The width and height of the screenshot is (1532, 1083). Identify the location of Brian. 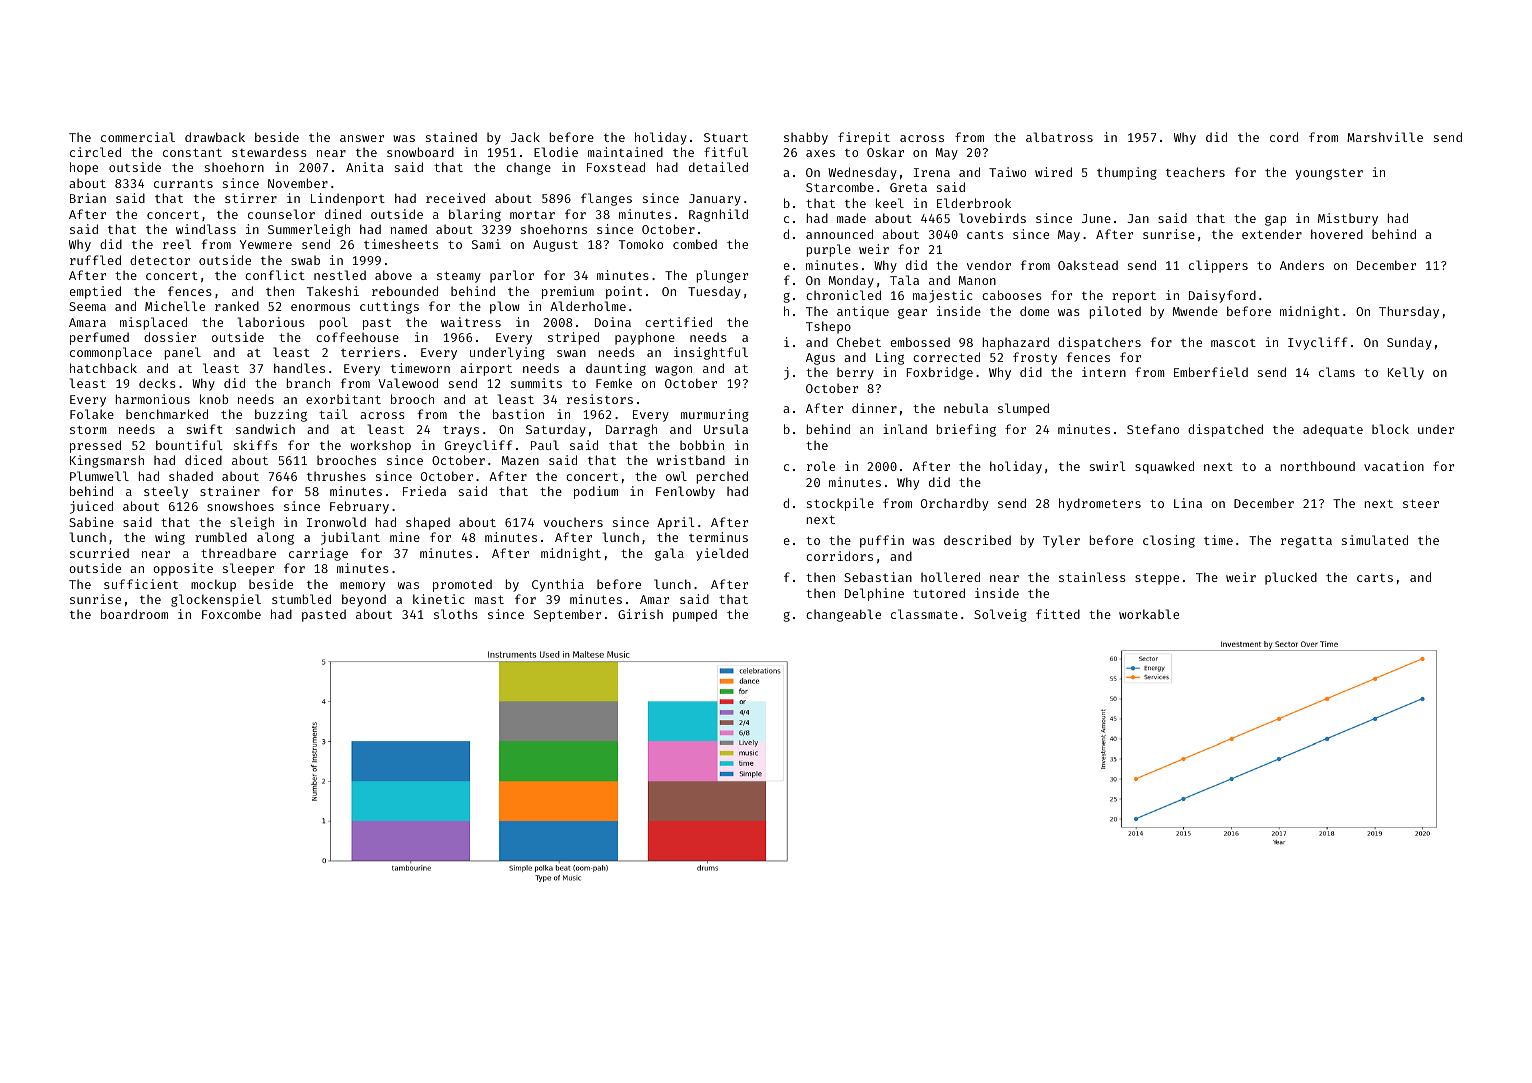
(88, 198).
